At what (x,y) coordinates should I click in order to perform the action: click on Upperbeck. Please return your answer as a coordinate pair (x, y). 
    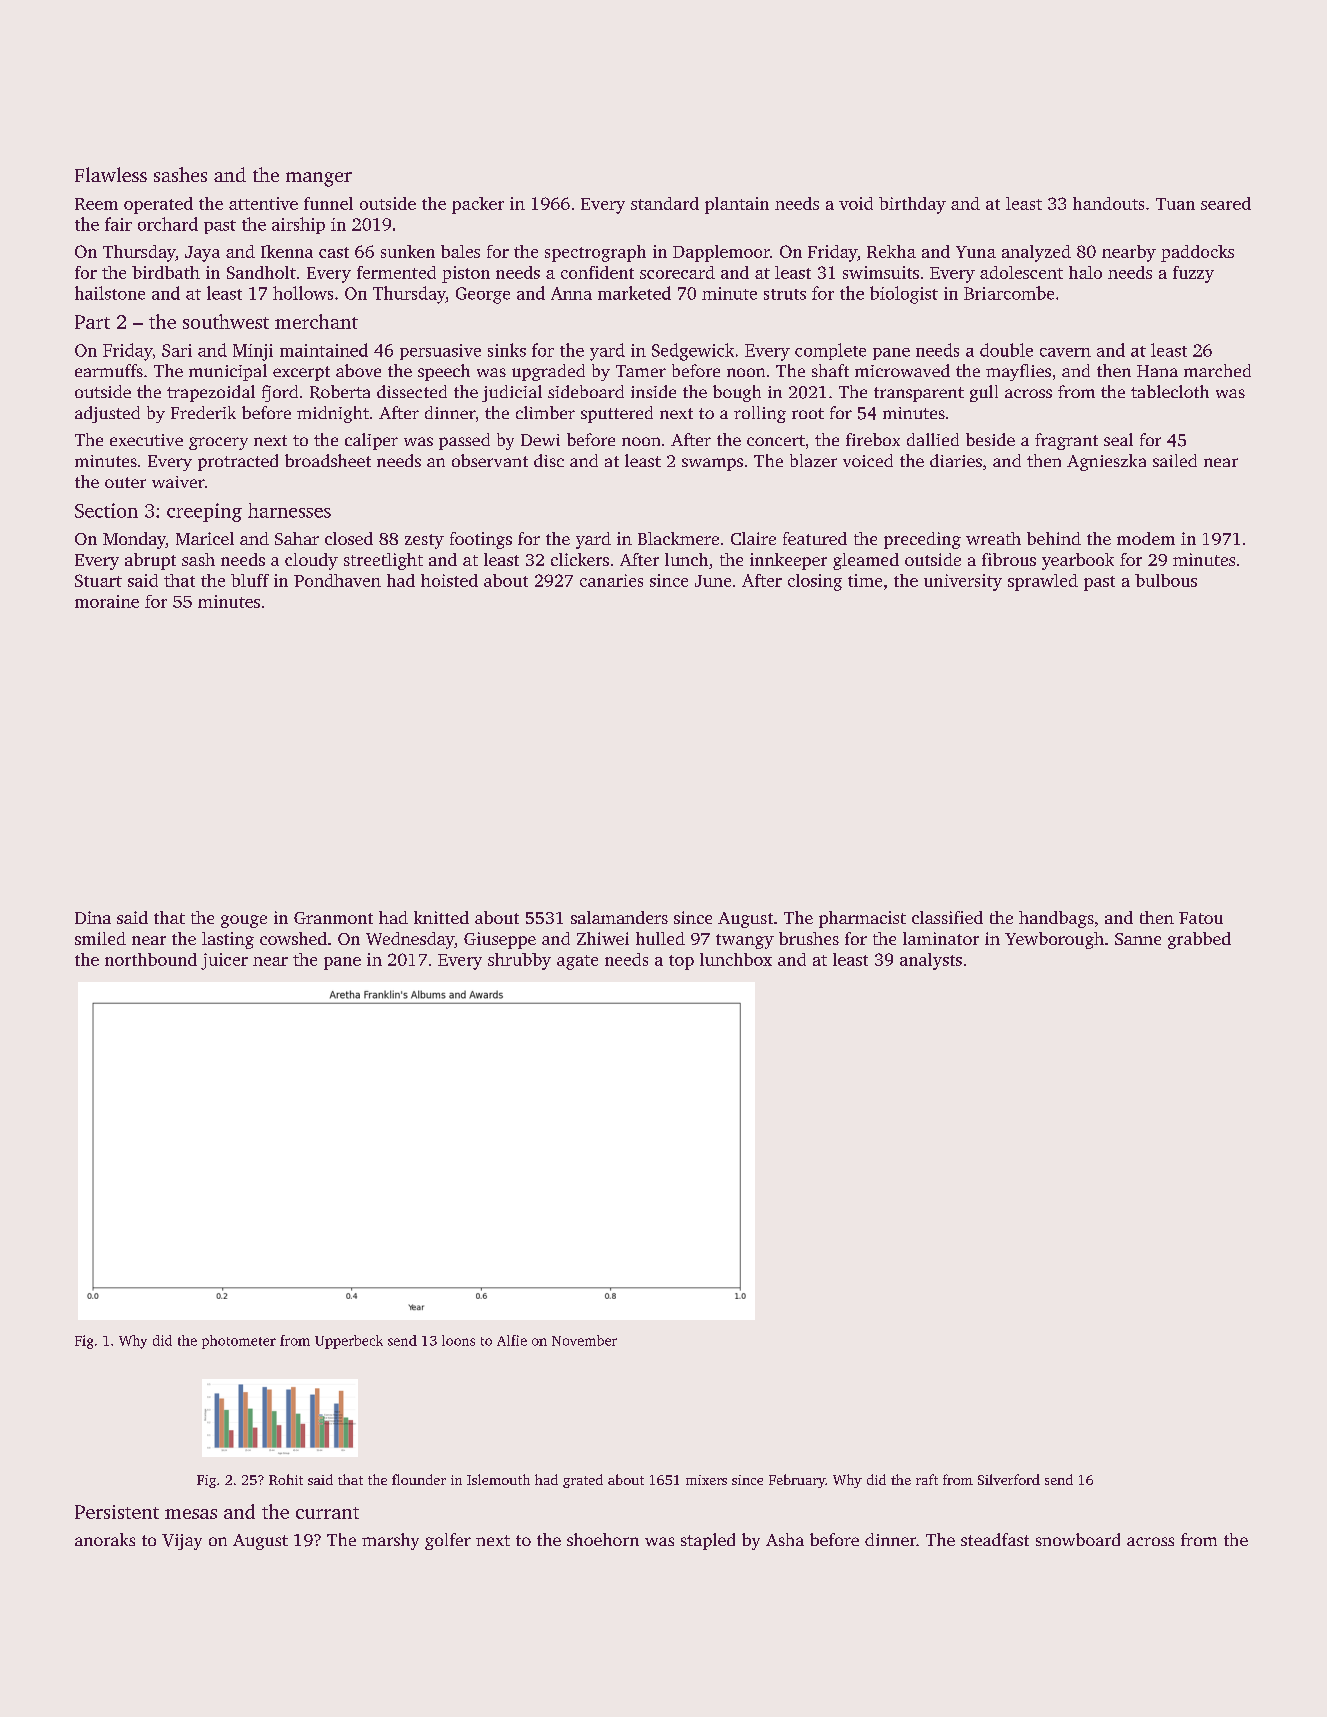
    Looking at the image, I should click on (349, 1342).
